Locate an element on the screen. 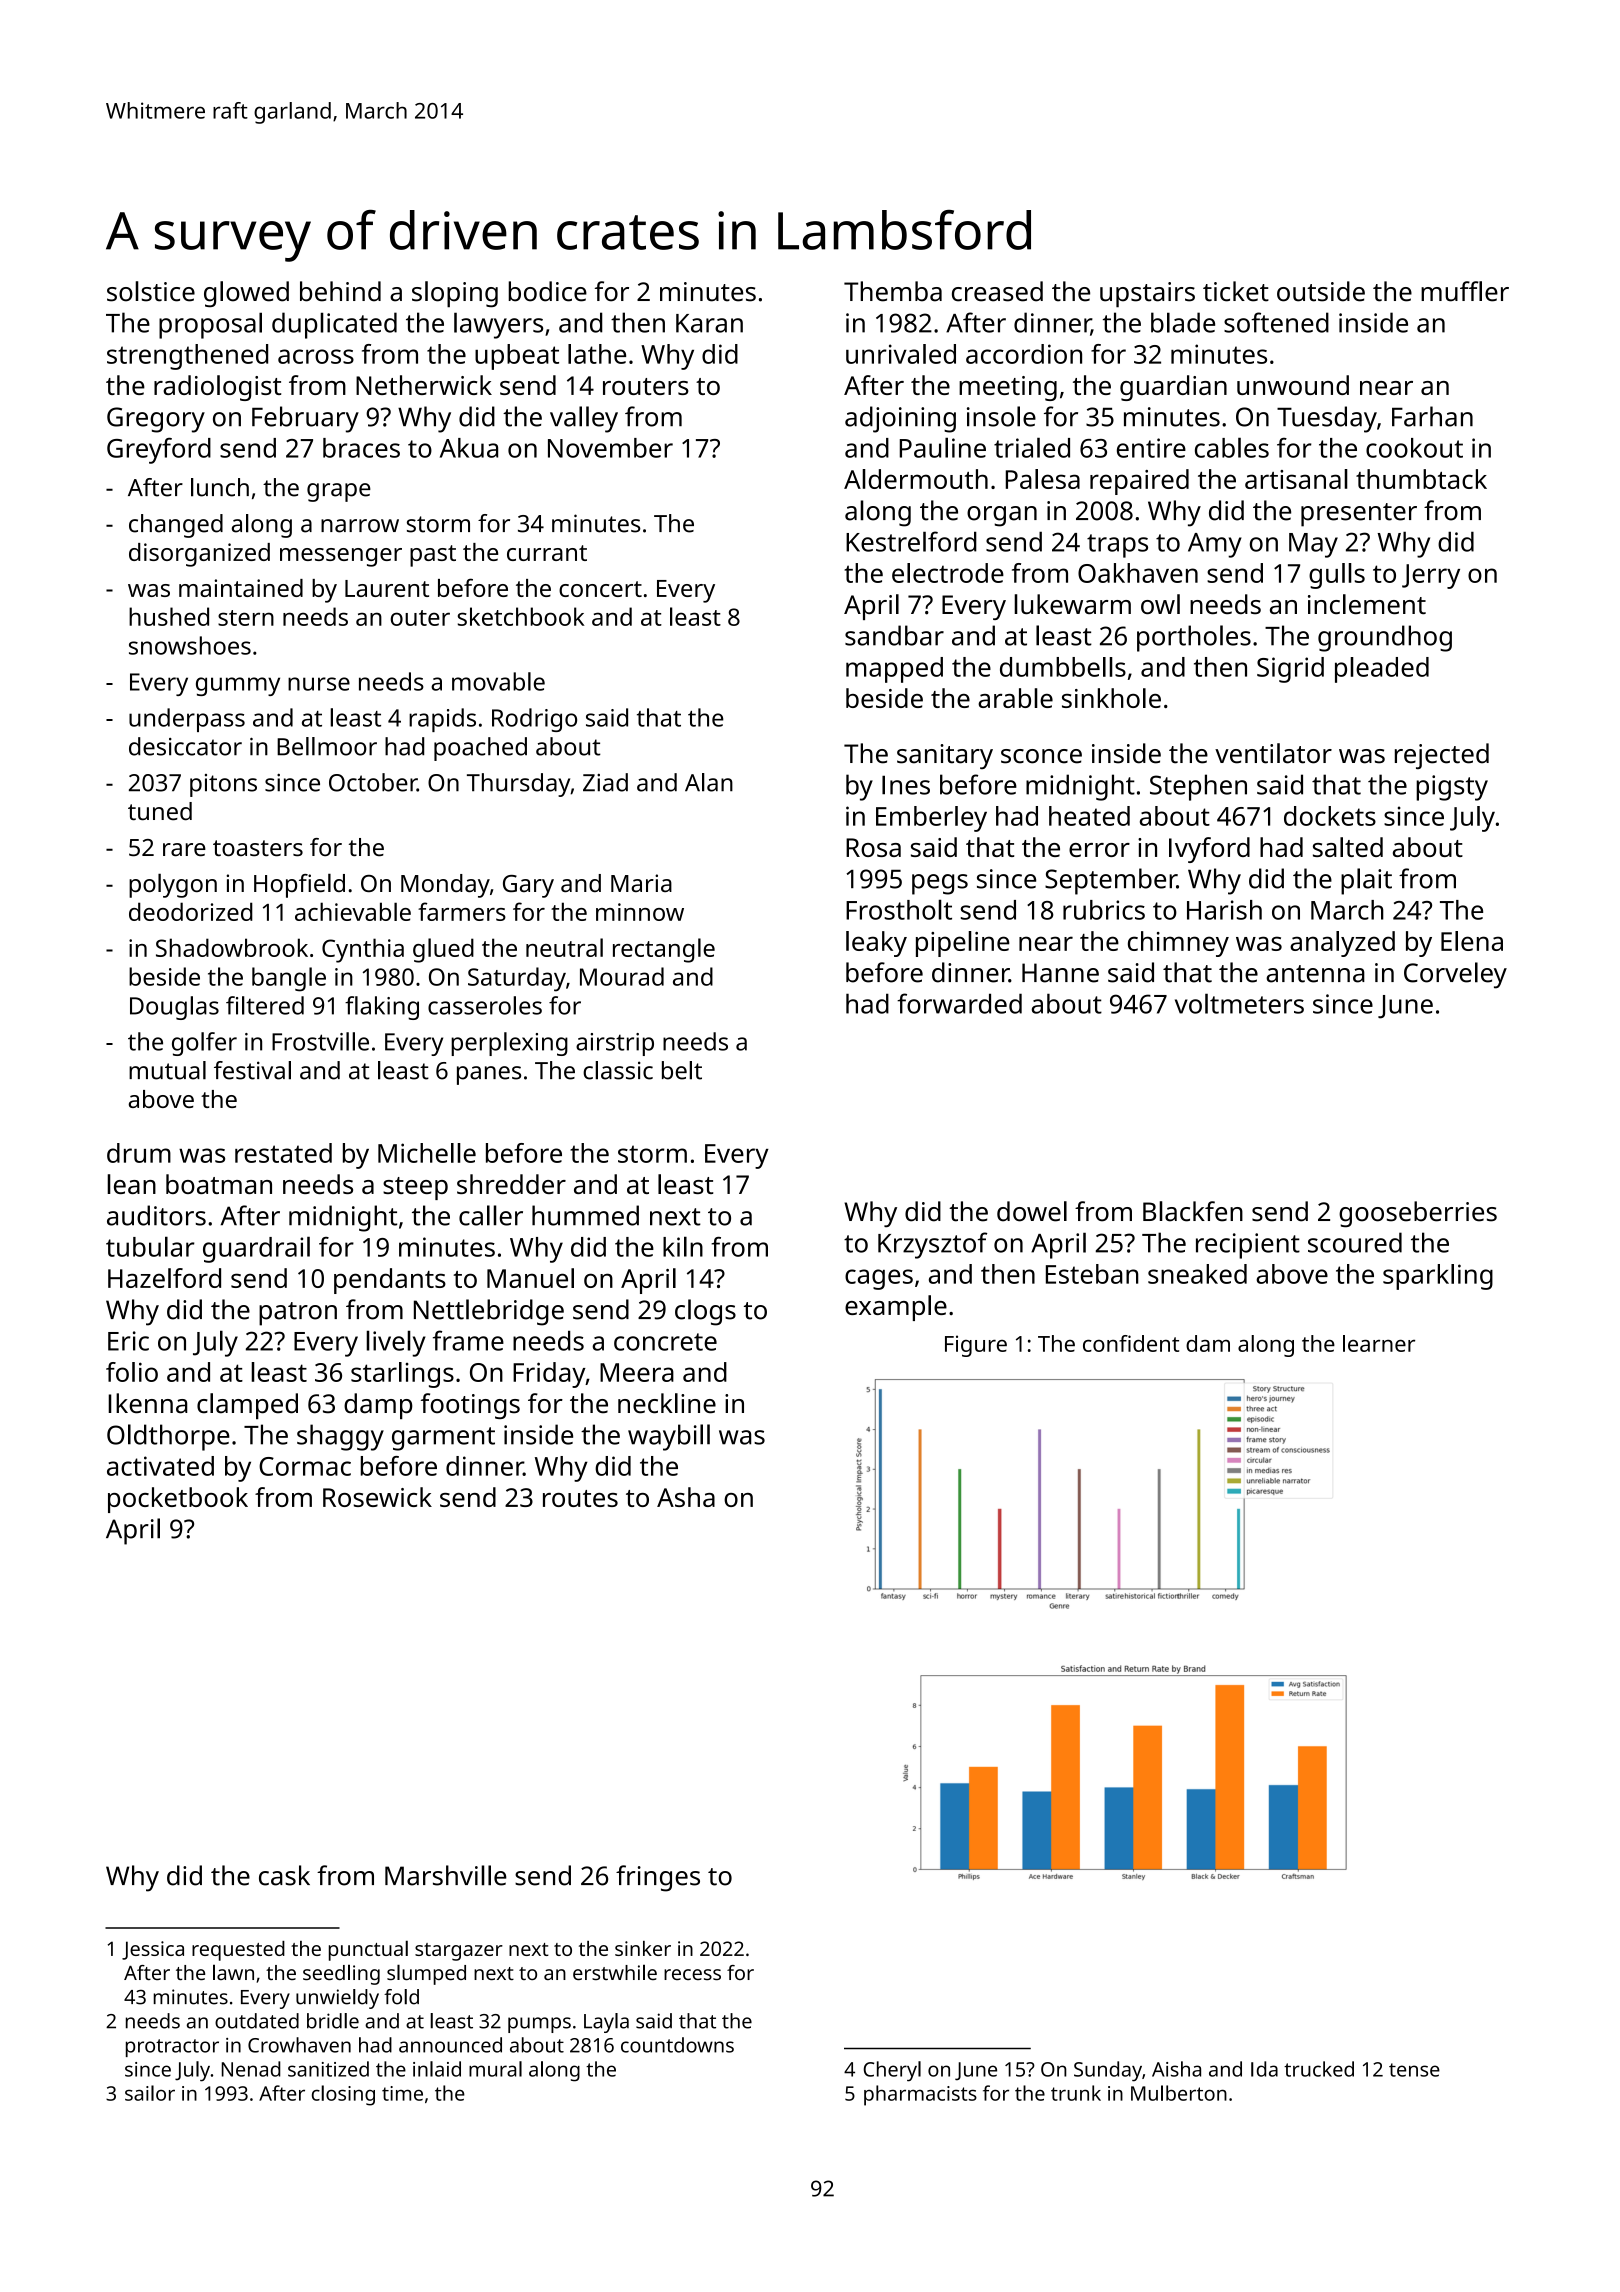 This screenshot has width=1620, height=2292. time is located at coordinates (402, 2093).
